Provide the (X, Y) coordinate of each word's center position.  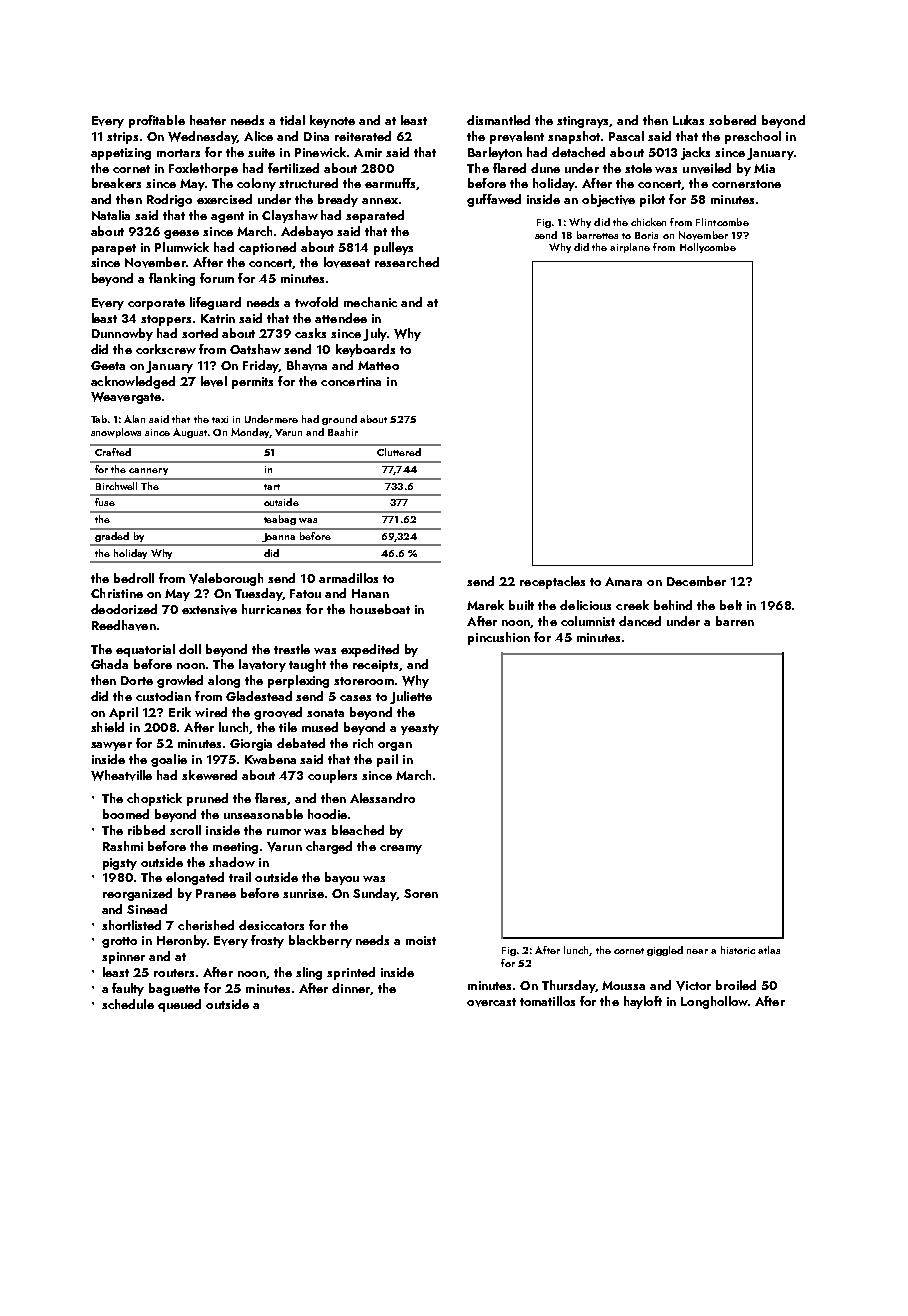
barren (735, 621)
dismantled (498, 120)
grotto (119, 942)
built (521, 605)
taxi (220, 419)
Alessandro (382, 798)
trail (240, 877)
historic (738, 950)
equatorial (145, 650)
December (696, 581)
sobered (732, 120)
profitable (157, 121)
